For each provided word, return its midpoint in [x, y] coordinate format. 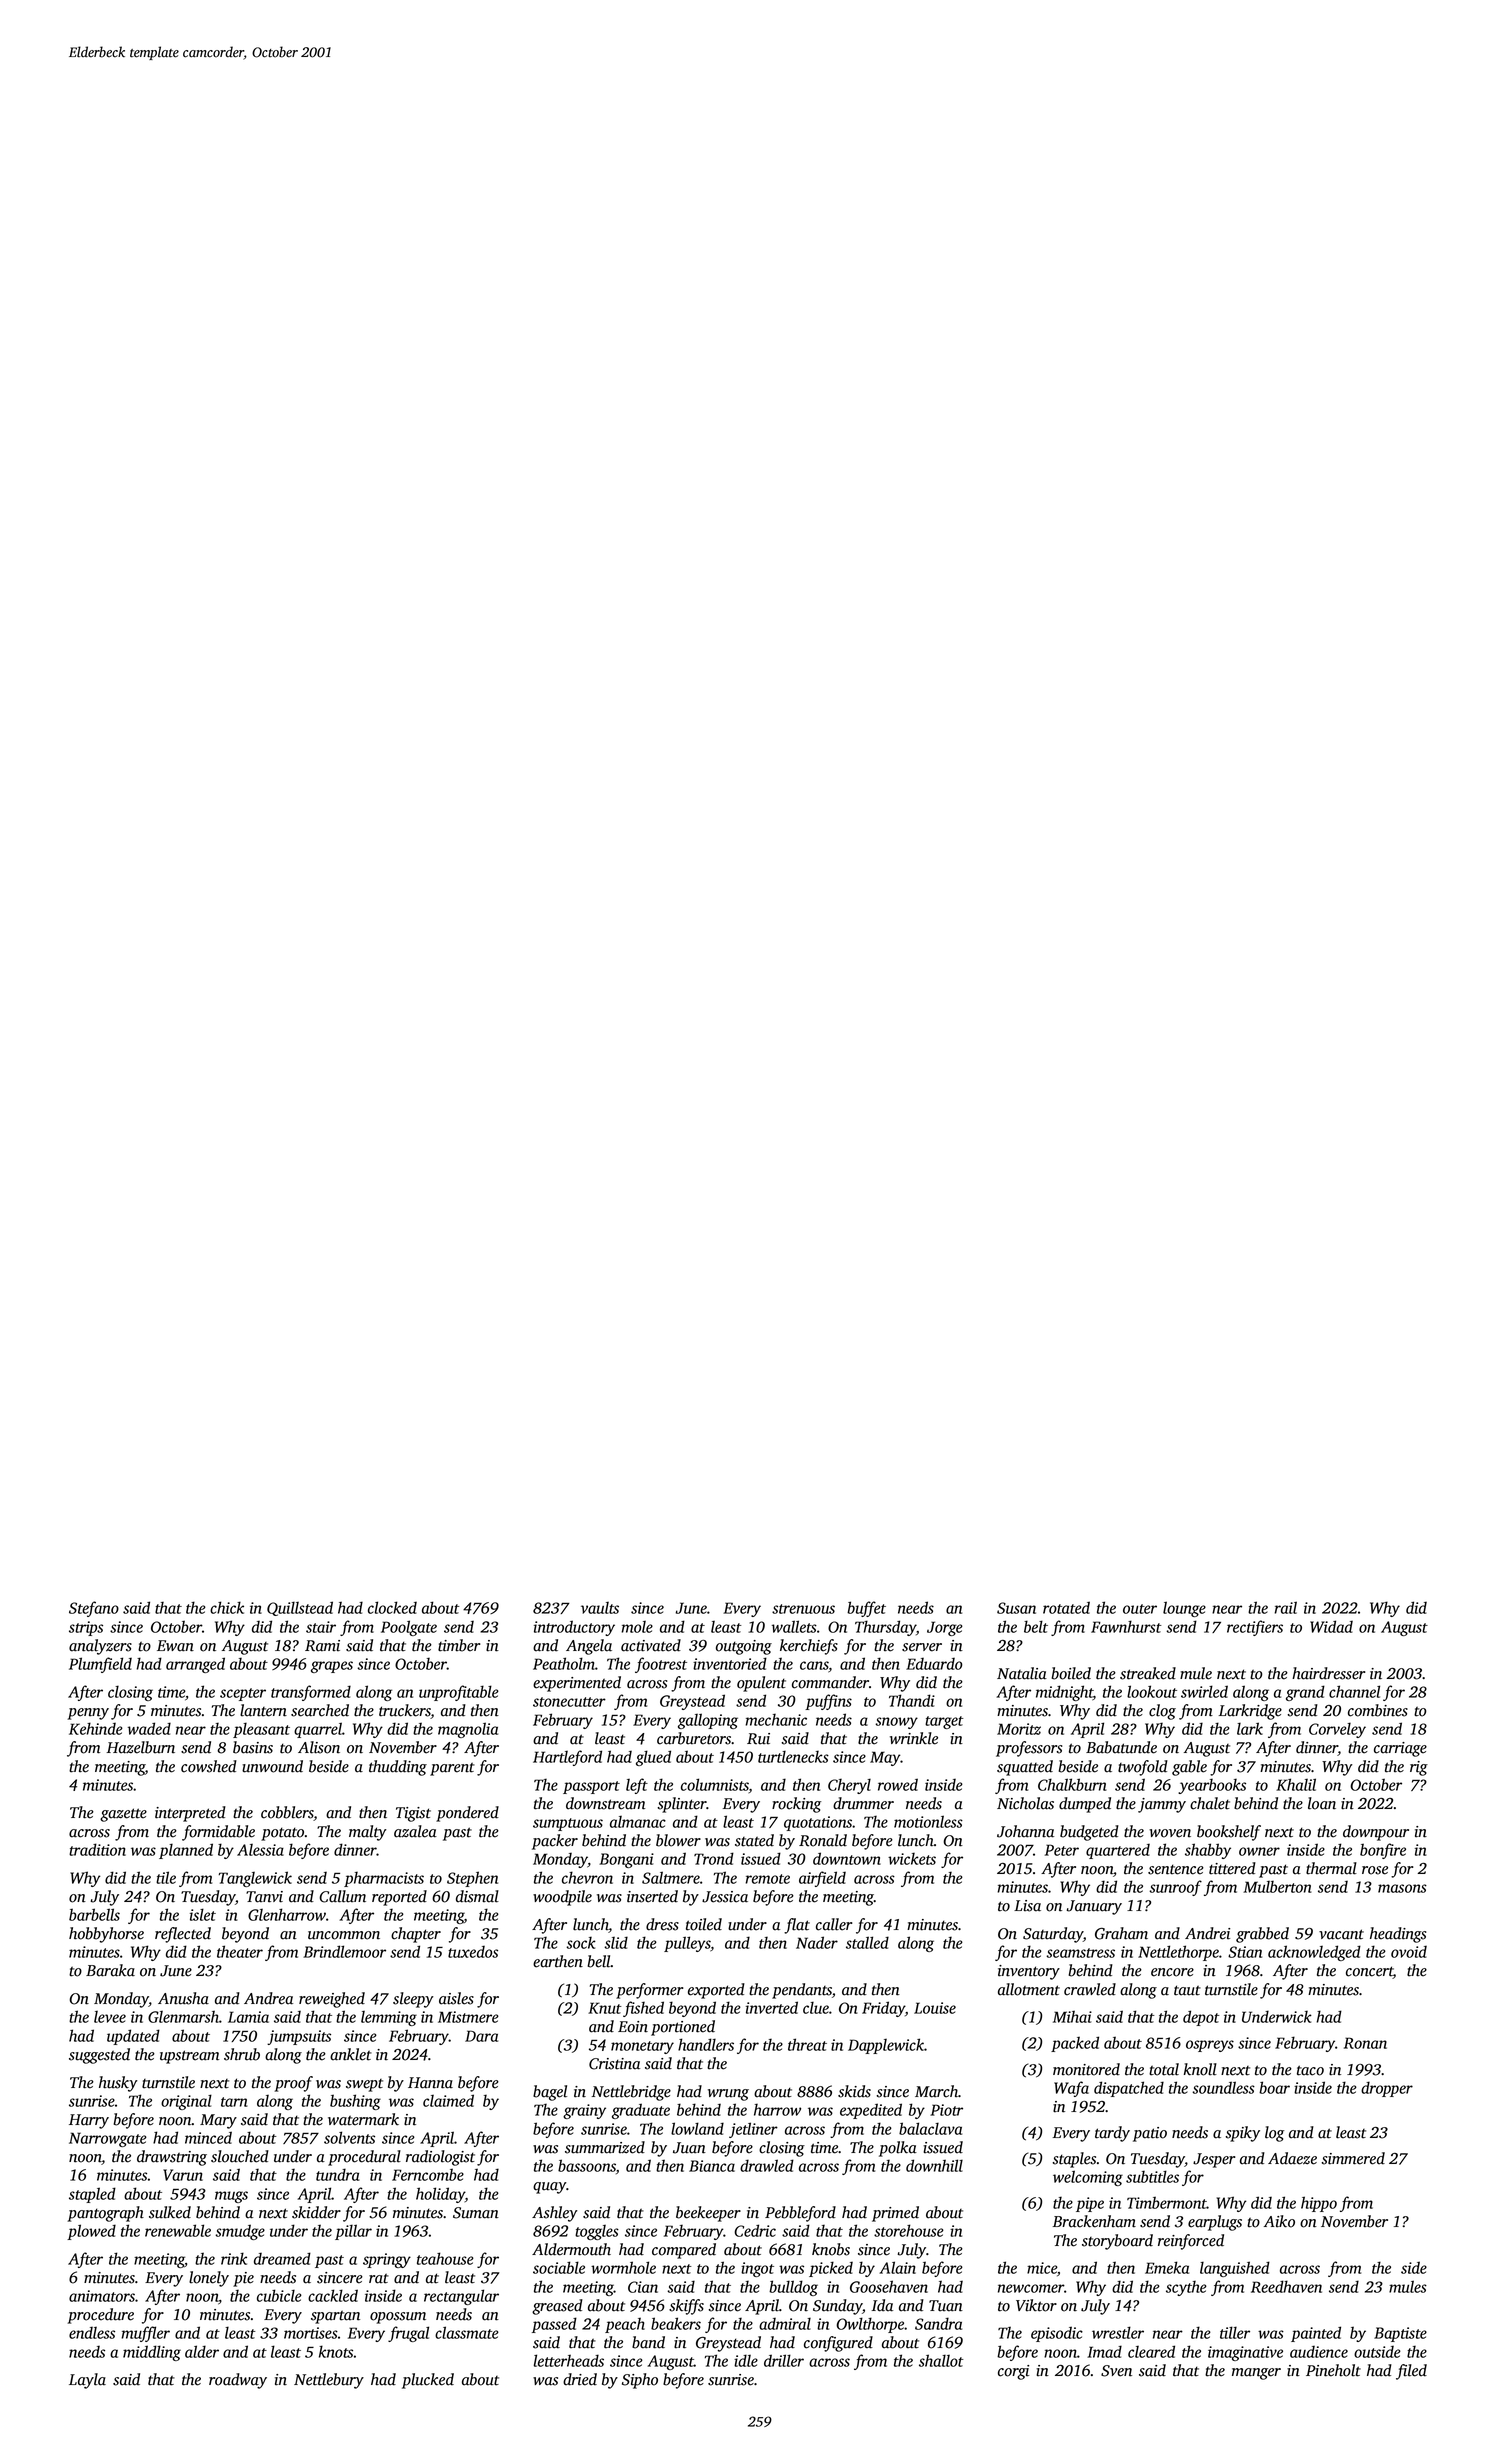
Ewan [175, 1646]
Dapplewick [886, 2046]
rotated [1066, 1607]
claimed [448, 2100]
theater [240, 1951]
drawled [767, 2165]
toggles [597, 2232]
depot [1201, 2018]
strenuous [803, 1609]
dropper [1387, 2089]
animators [102, 2296]
